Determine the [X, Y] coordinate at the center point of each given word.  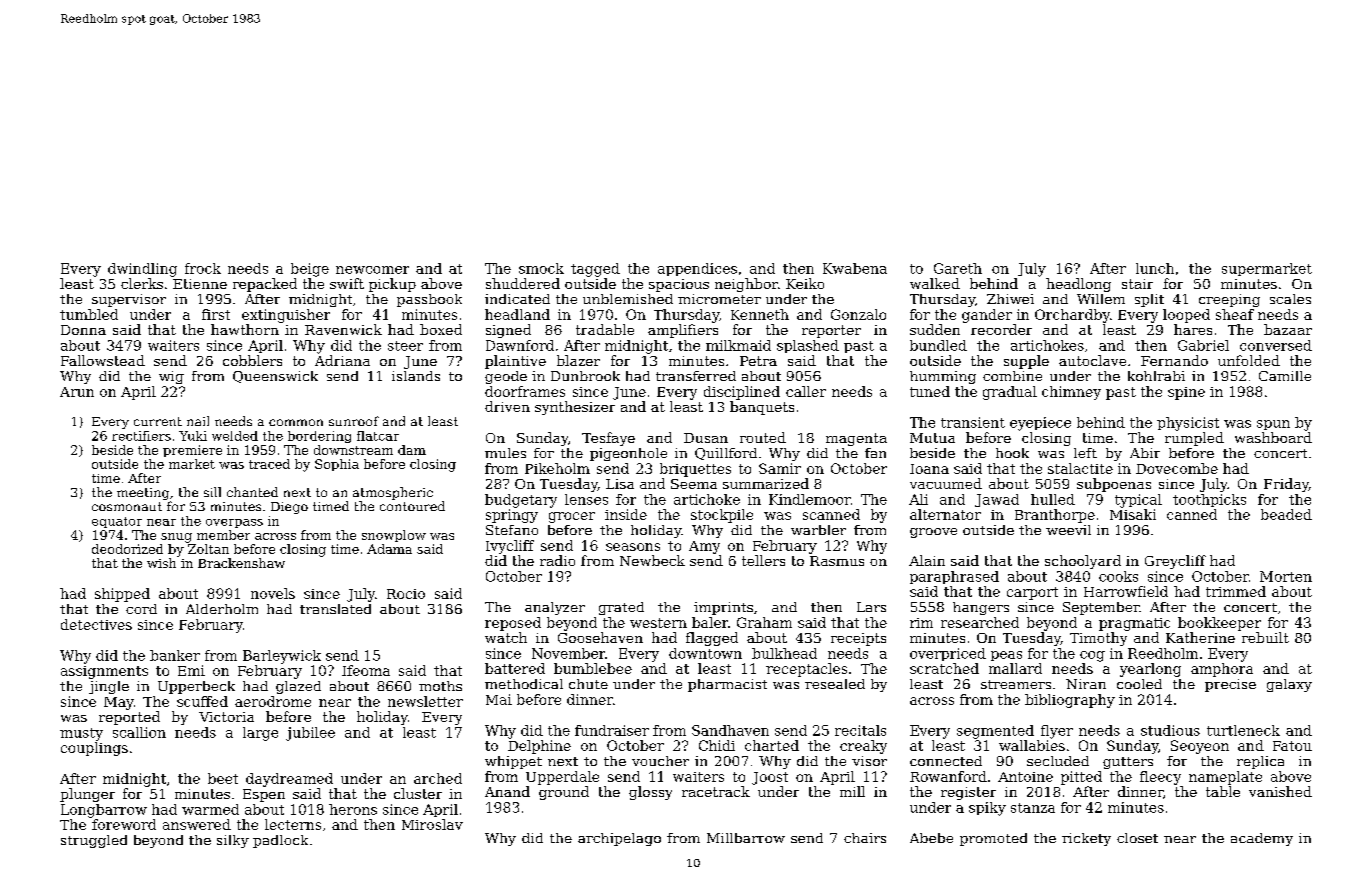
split [1149, 300]
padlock [280, 841]
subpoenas [1114, 485]
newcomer [372, 270]
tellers [763, 560]
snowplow [394, 536]
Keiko [805, 283]
